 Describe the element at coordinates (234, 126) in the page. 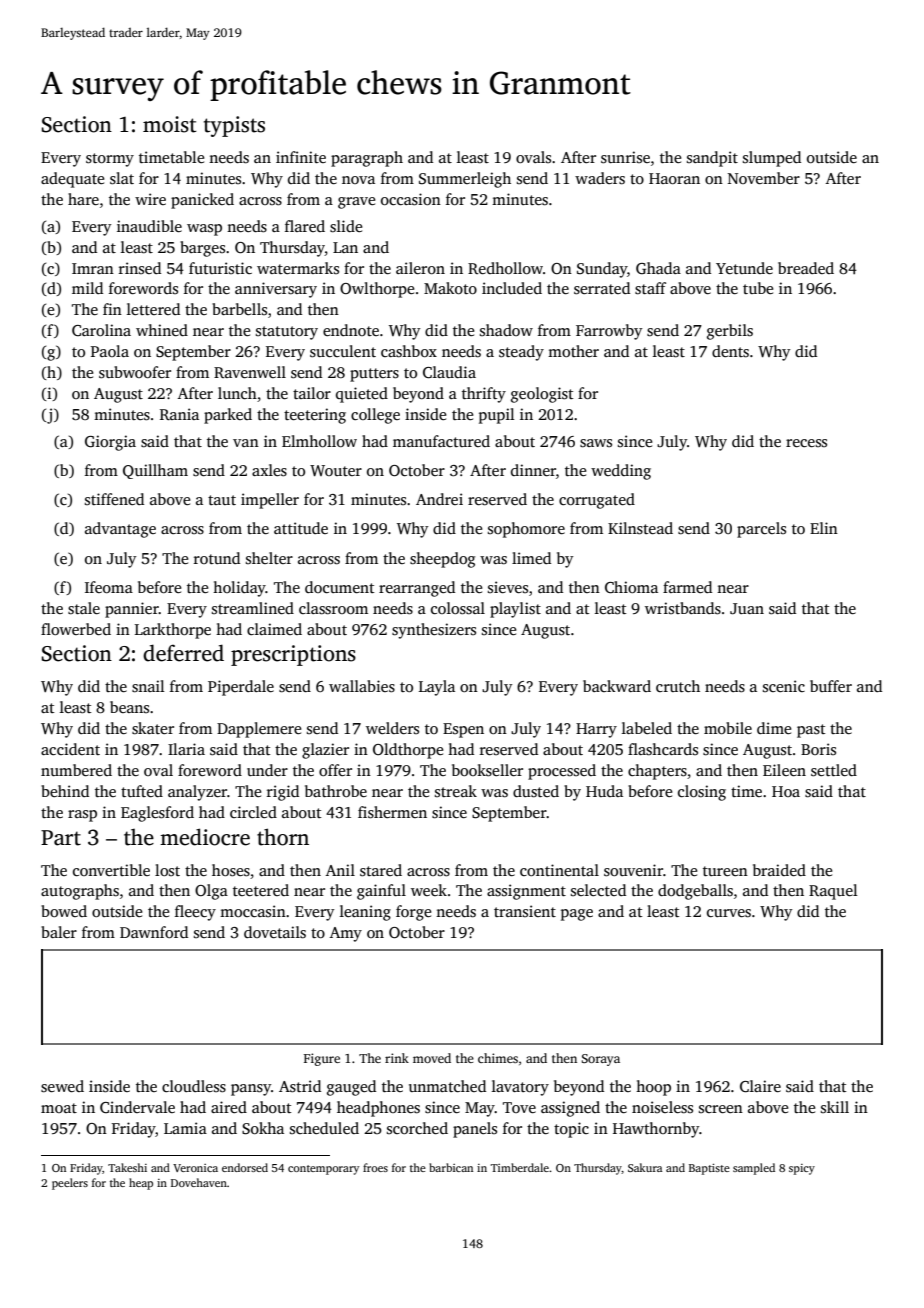

I see `typists` at that location.
